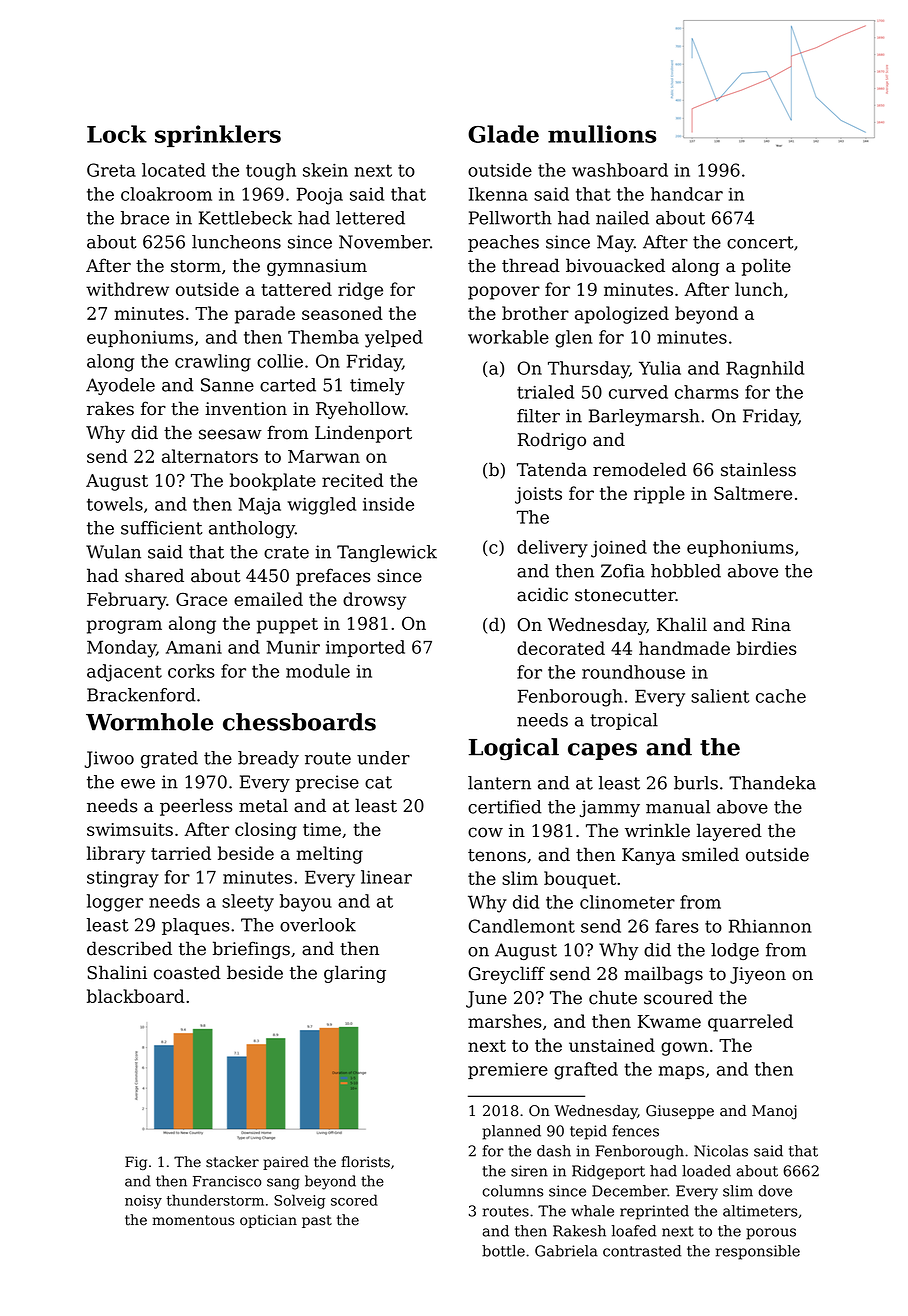 This screenshot has width=908, height=1316. What do you see at coordinates (218, 136) in the screenshot?
I see `sprinklers` at bounding box center [218, 136].
